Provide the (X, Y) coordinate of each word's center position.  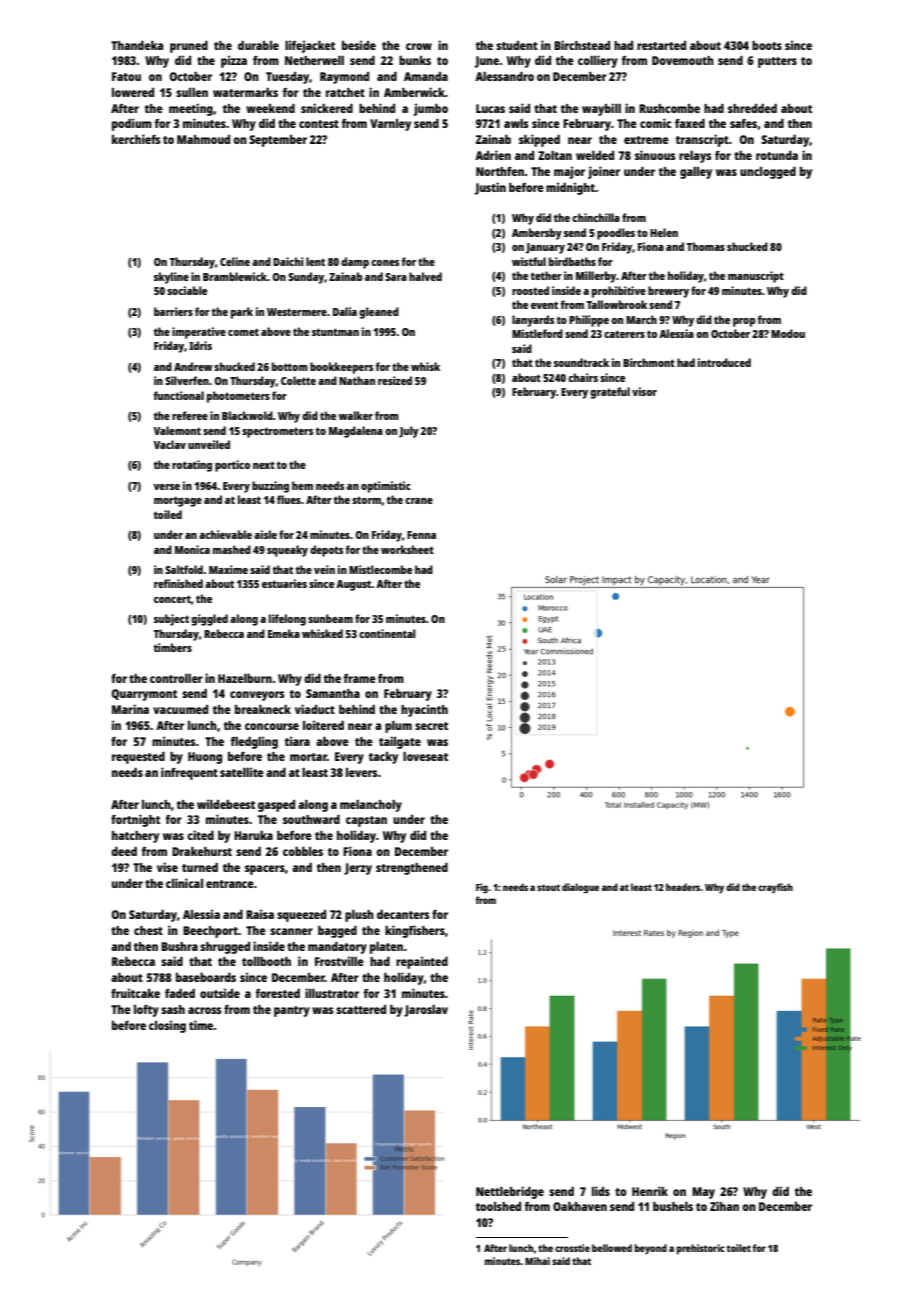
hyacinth (424, 710)
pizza (234, 61)
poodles (616, 234)
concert (172, 599)
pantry (292, 1011)
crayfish (775, 888)
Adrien (493, 155)
